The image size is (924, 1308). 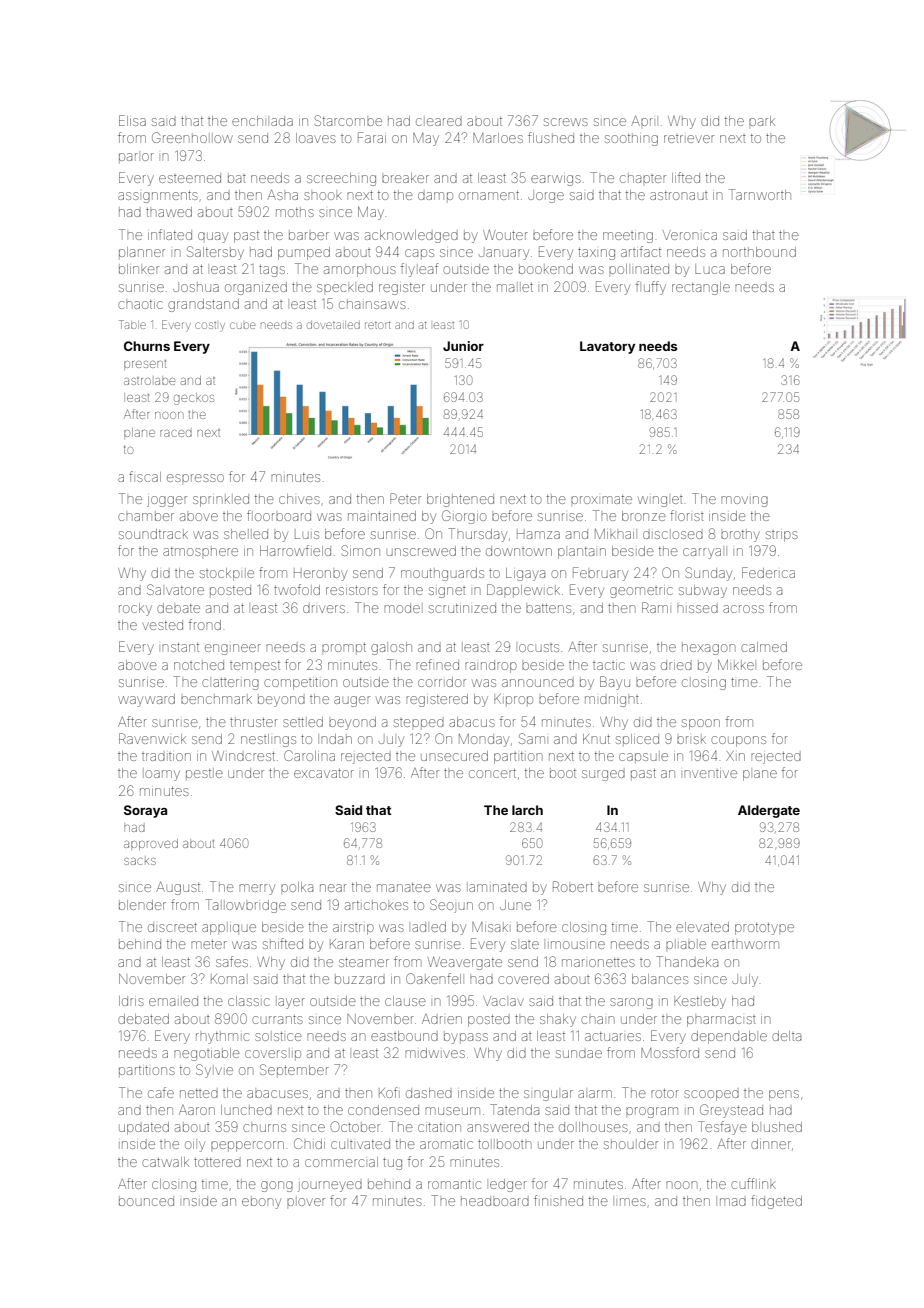 I want to click on retort, so click(x=378, y=325).
